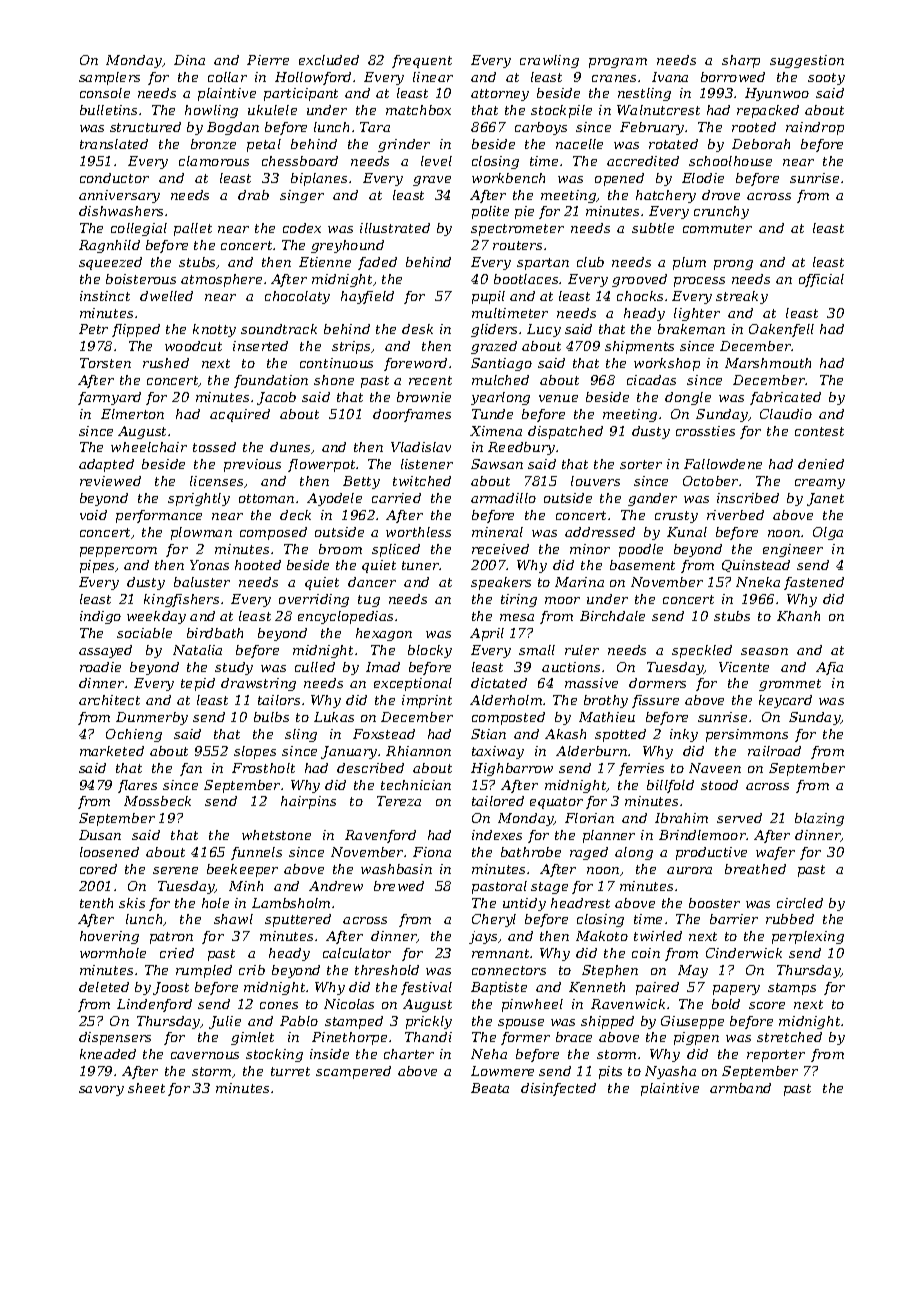 This screenshot has height=1308, width=924. Describe the element at coordinates (146, 1088) in the screenshot. I see `sheet` at that location.
